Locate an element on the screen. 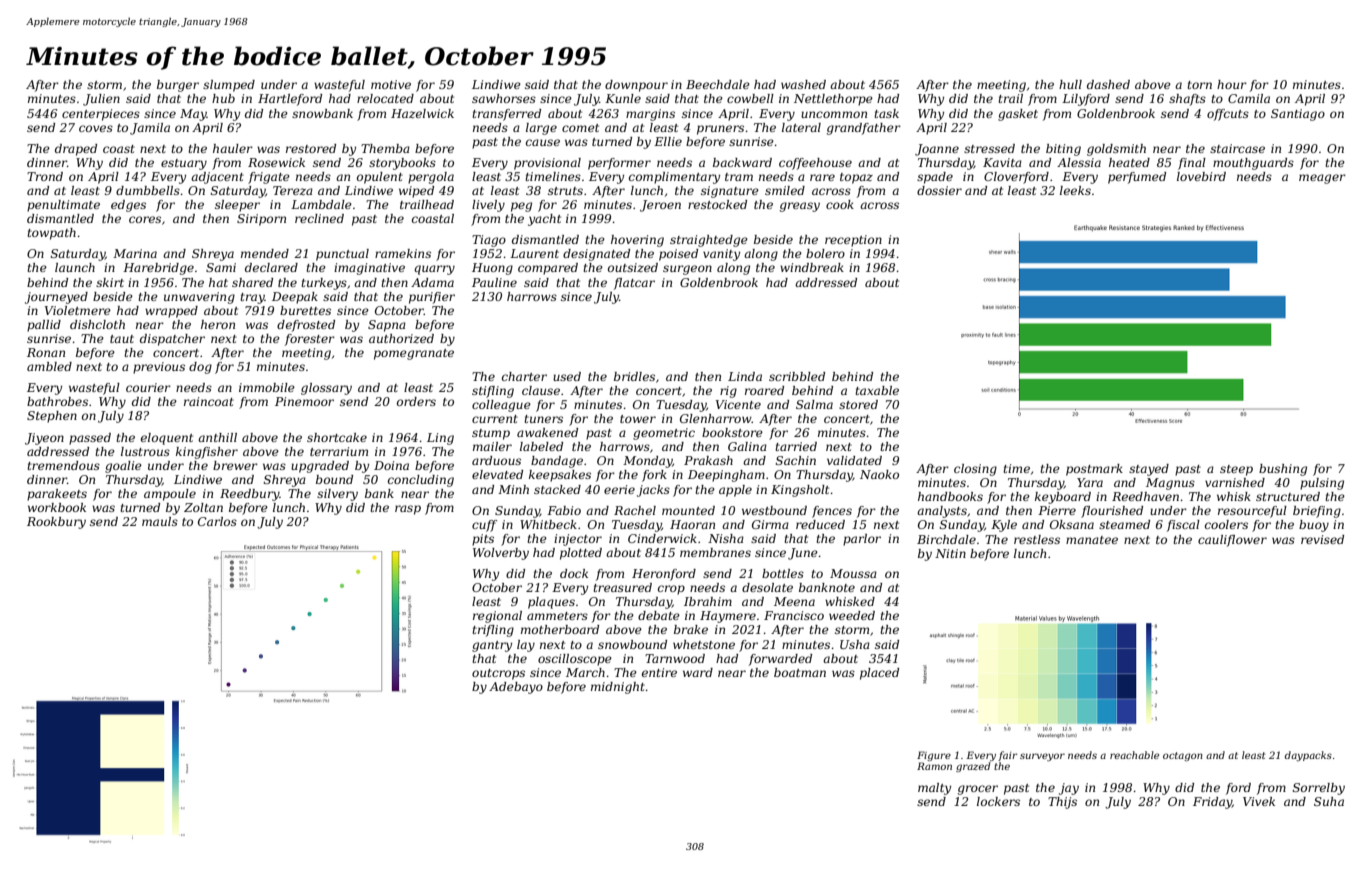 This screenshot has height=887, width=1372. mounted is located at coordinates (688, 510).
